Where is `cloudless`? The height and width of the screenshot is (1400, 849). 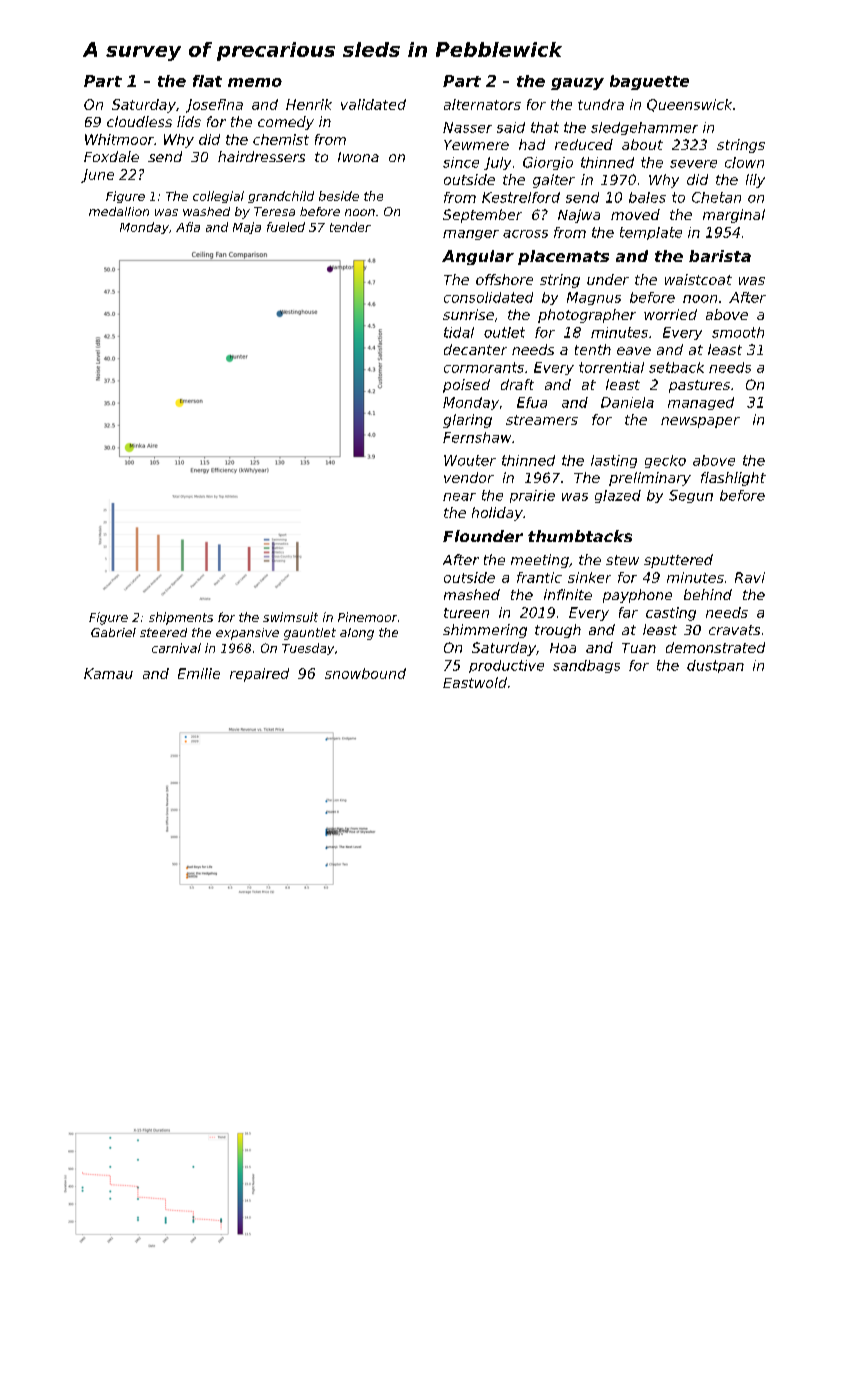 cloudless is located at coordinates (139, 121).
